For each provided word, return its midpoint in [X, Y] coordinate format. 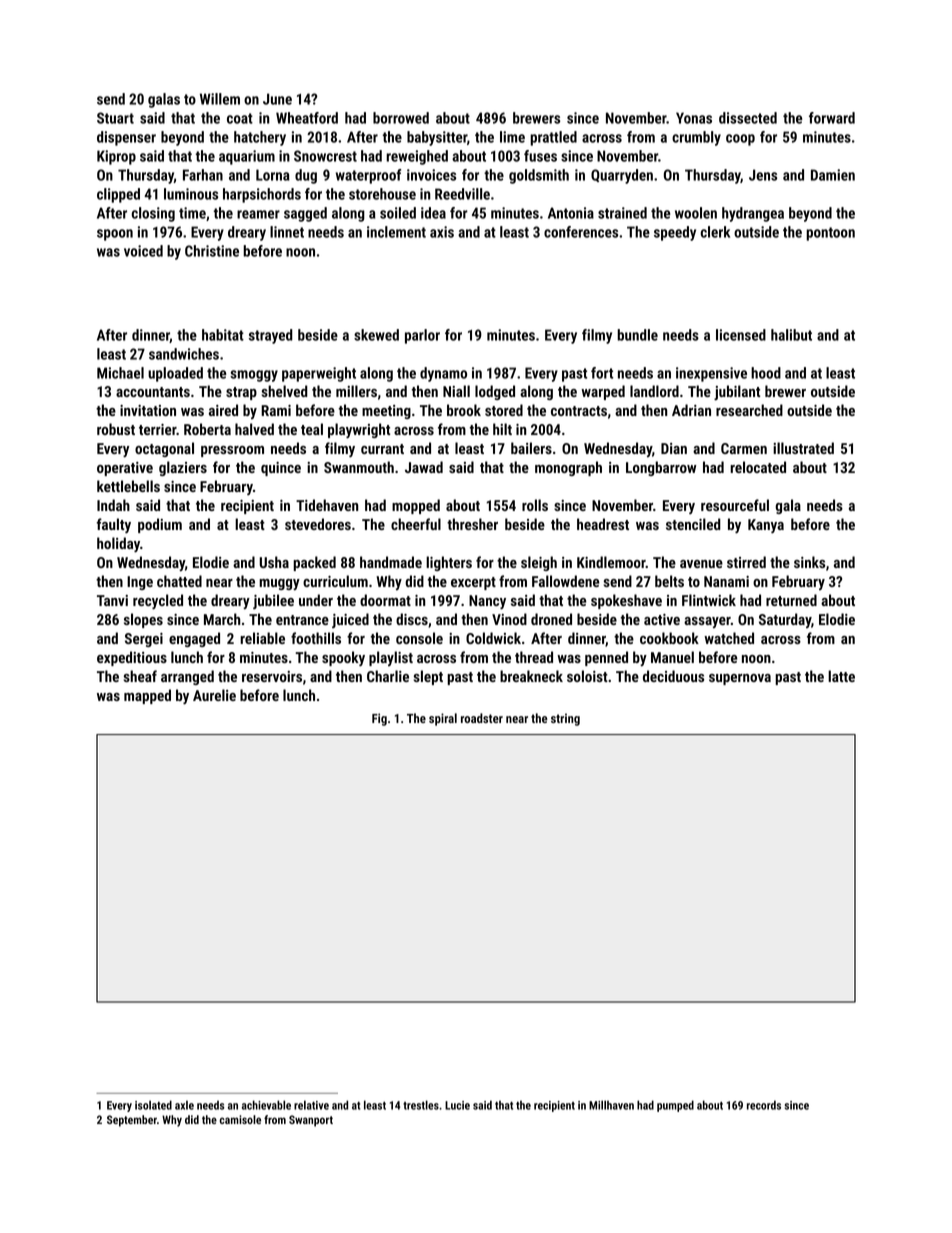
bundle [637, 335]
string [565, 719]
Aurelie [214, 695]
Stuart [115, 118]
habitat [223, 335]
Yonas [694, 118]
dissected [748, 118]
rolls [535, 505]
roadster [482, 718]
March [222, 619]
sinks [809, 562]
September [132, 1121]
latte [841, 676]
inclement [396, 232]
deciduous [673, 676]
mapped [147, 696]
